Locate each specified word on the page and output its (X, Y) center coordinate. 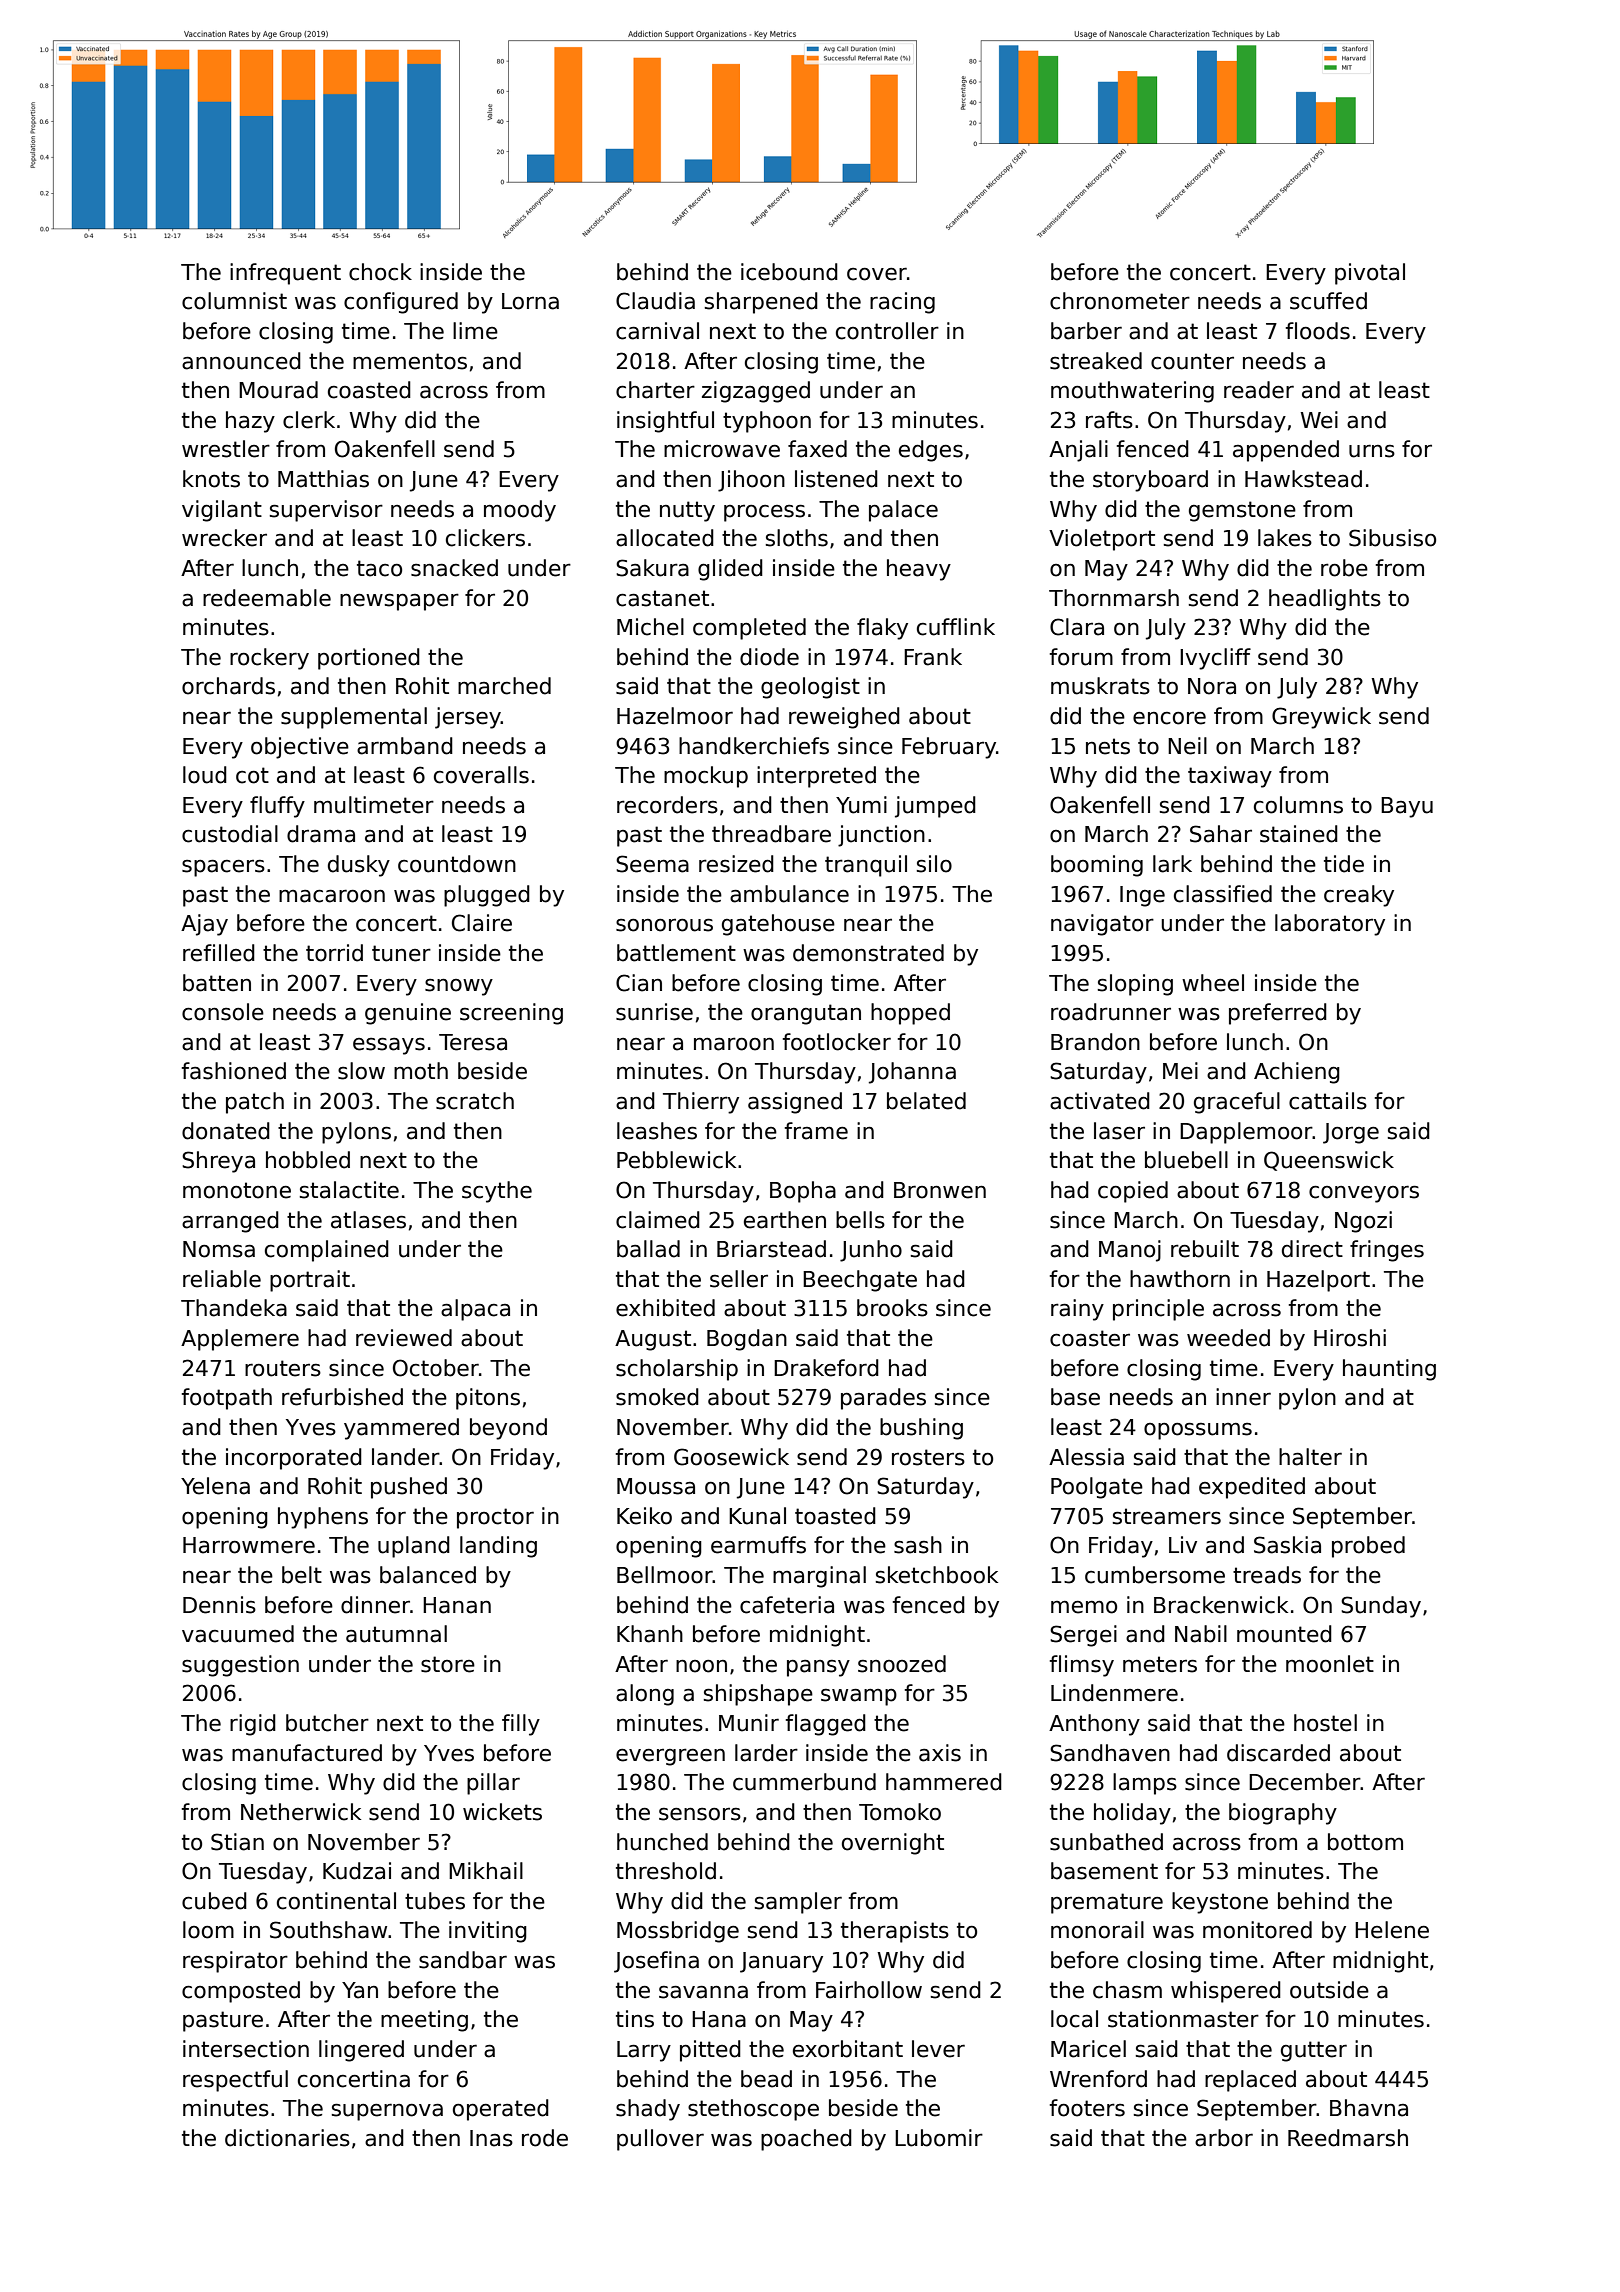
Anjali (1078, 451)
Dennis (219, 1605)
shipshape (758, 1695)
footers (1087, 2108)
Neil (1187, 746)
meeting (424, 2021)
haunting (1389, 1370)
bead (766, 2079)
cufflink (956, 627)
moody (520, 511)
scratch (475, 1101)
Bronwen (940, 1190)
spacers (223, 868)
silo (934, 864)
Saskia (1287, 1545)
